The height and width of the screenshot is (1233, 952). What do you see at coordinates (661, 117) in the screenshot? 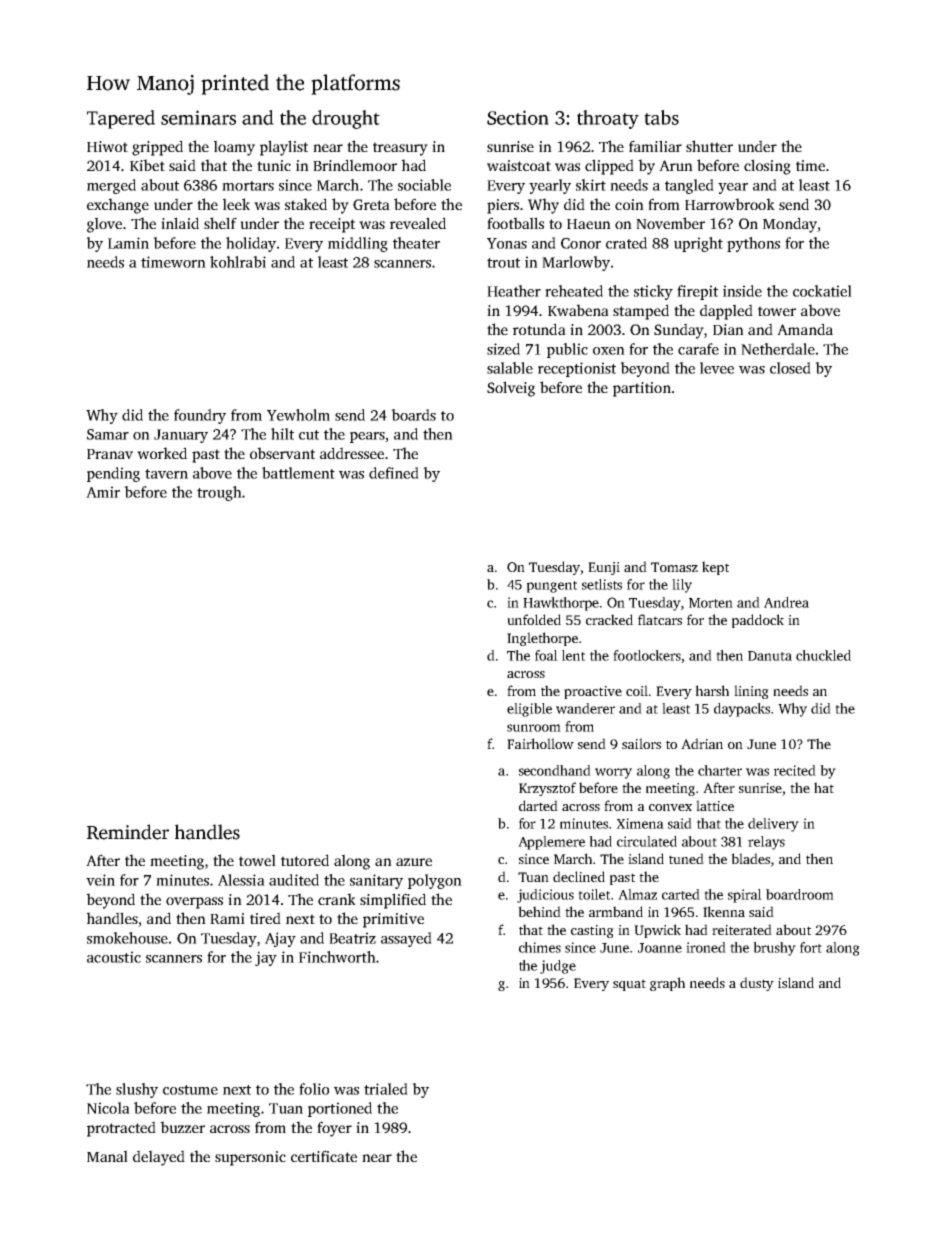
I see `tabs` at bounding box center [661, 117].
